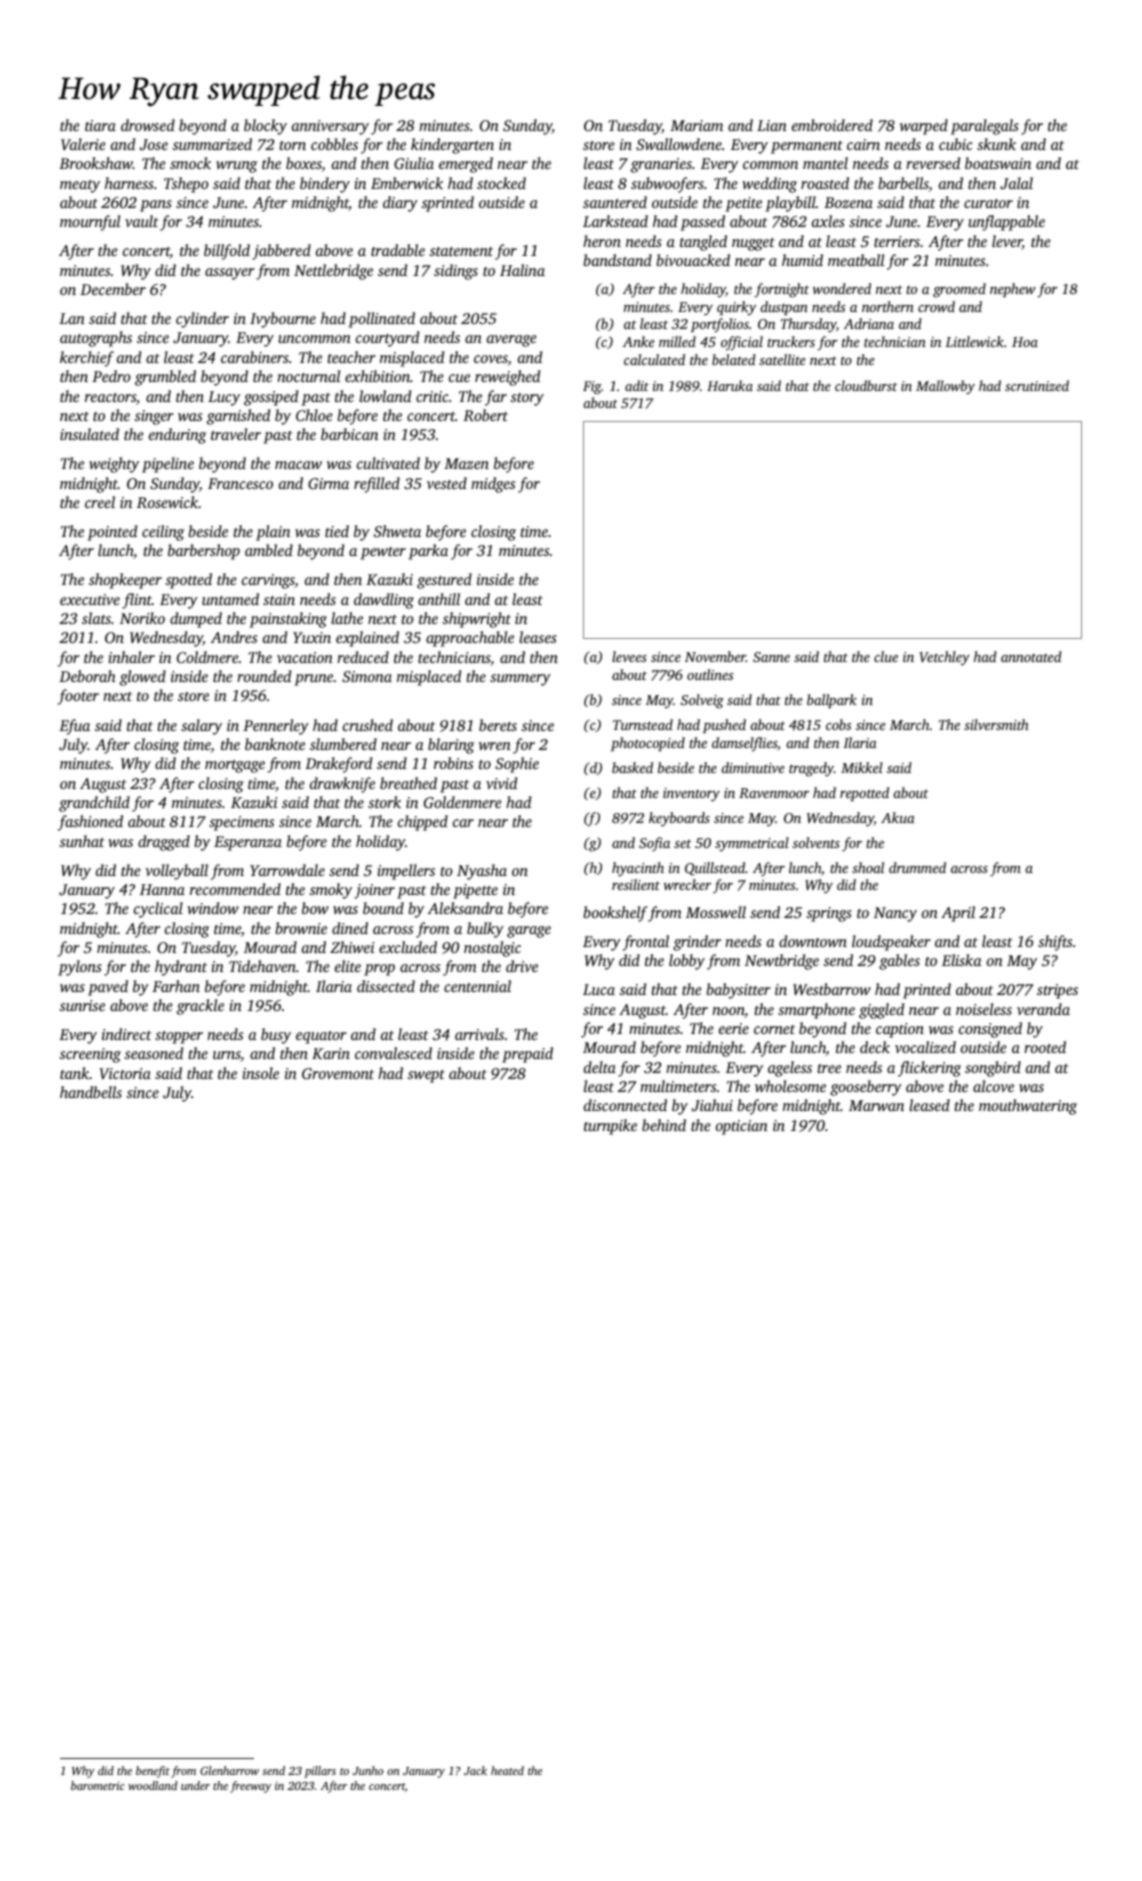  Describe the element at coordinates (703, 223) in the screenshot. I see `passed` at that location.
